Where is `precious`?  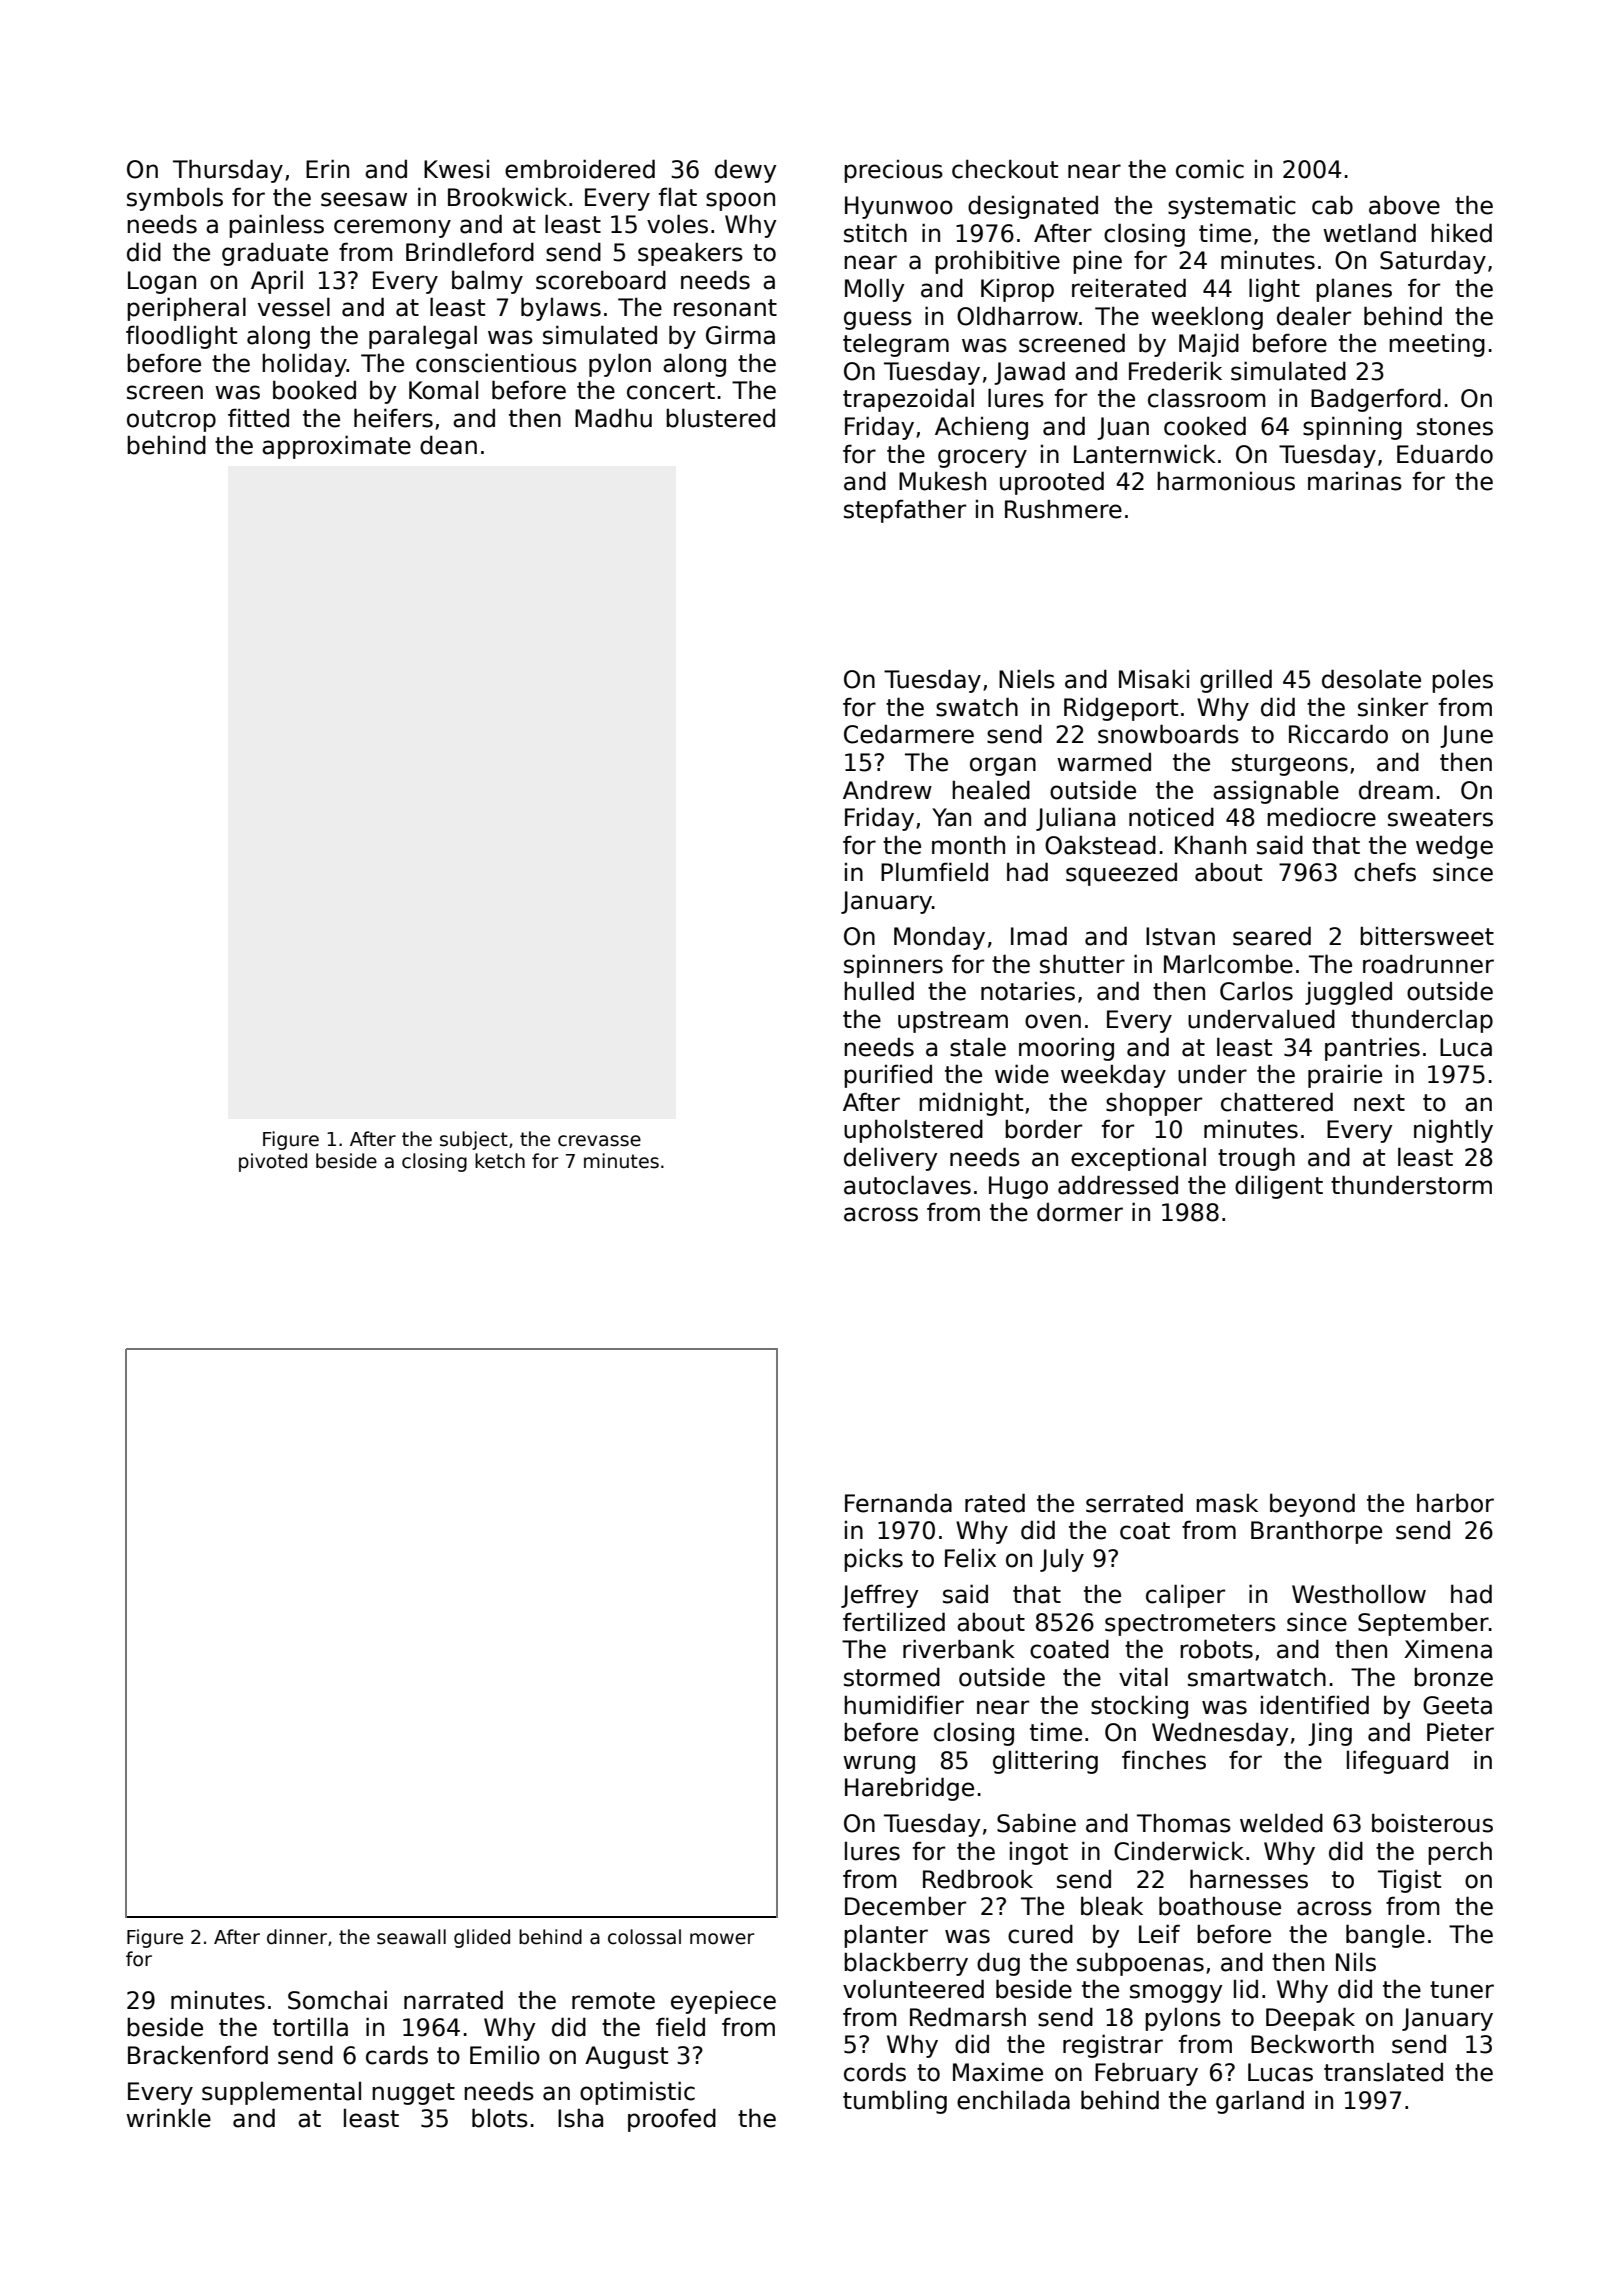 precious is located at coordinates (893, 171).
